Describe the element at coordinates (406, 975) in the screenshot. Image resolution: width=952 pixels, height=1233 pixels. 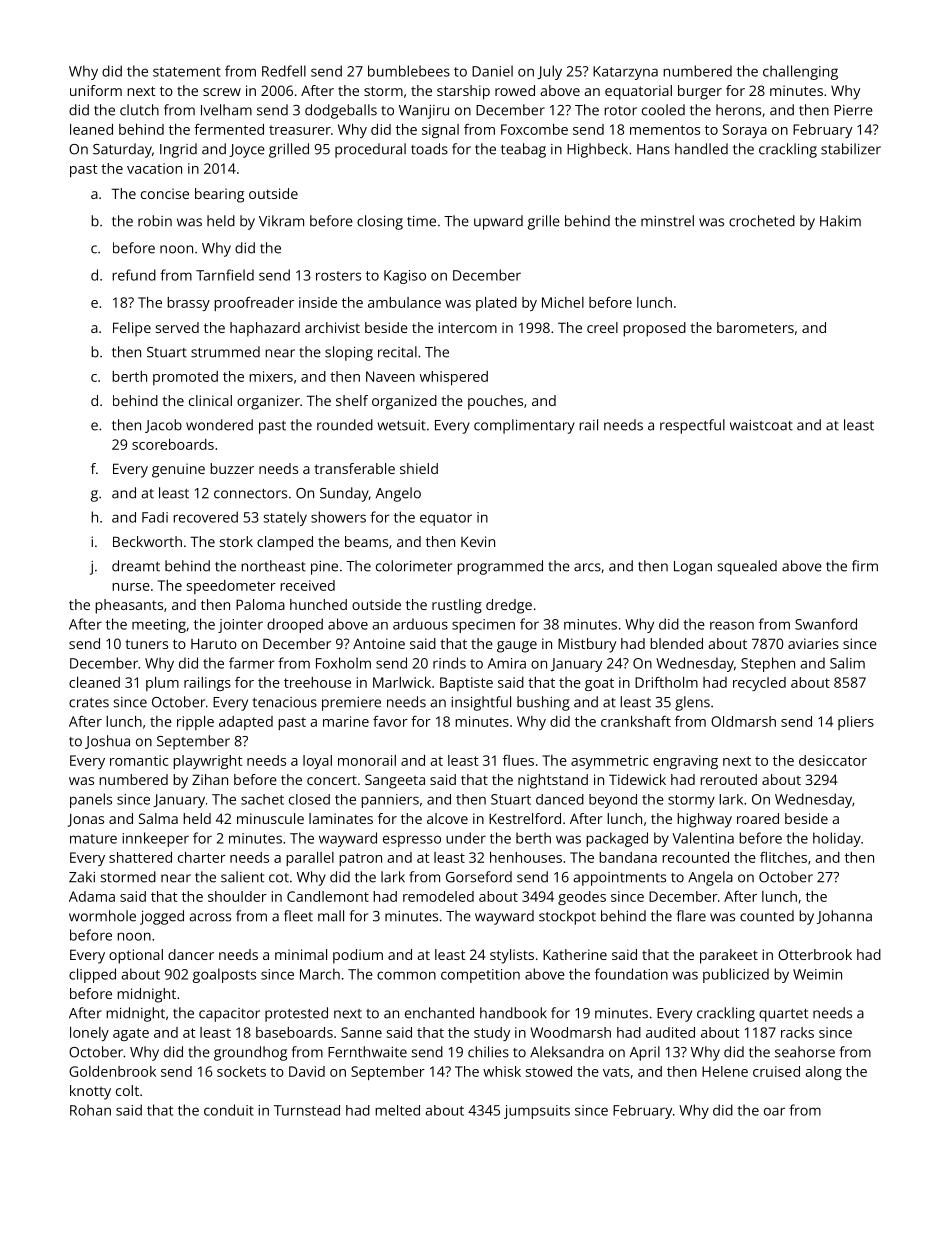
I see `common` at that location.
